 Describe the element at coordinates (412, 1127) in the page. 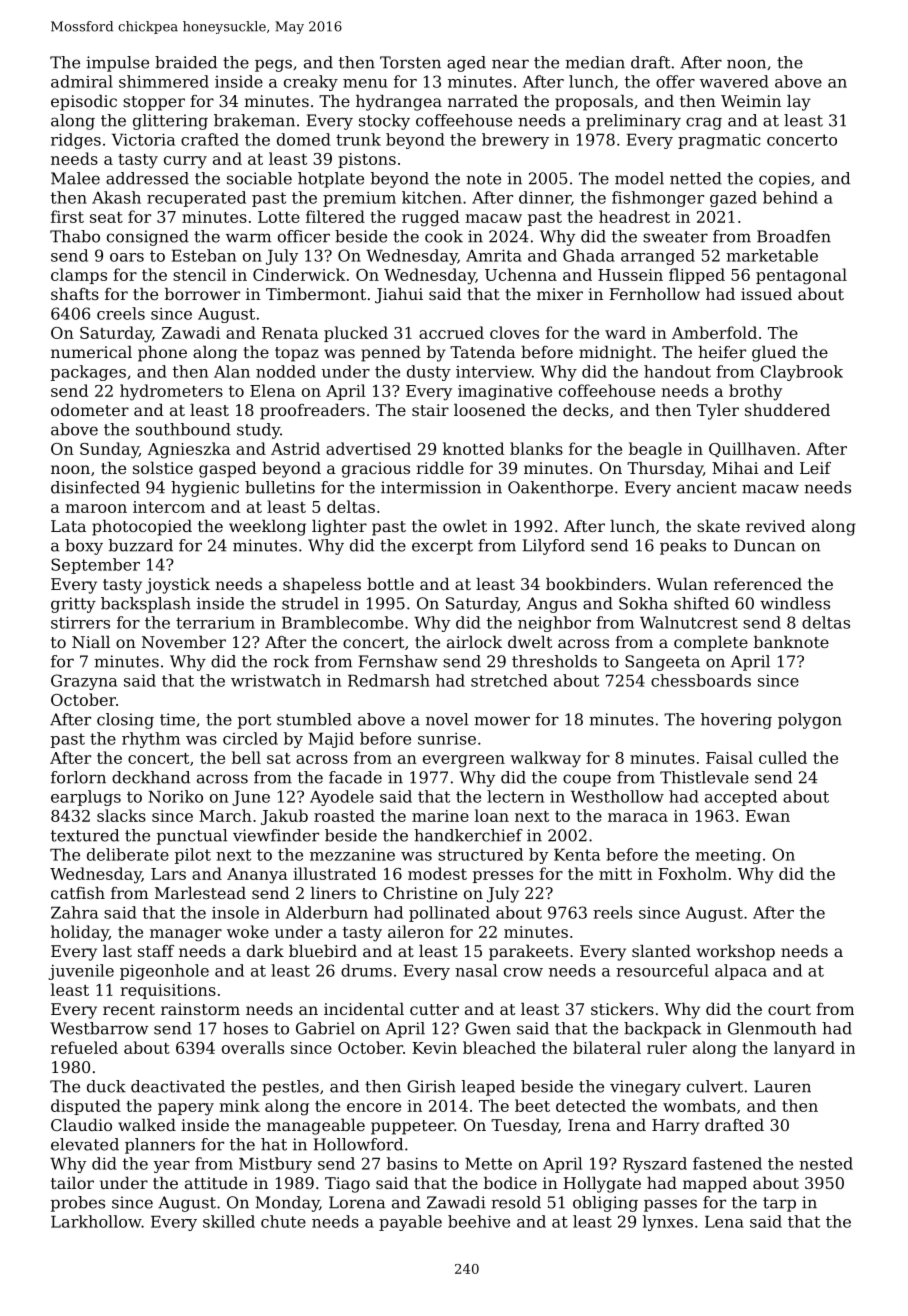

I see `puppeteer` at that location.
